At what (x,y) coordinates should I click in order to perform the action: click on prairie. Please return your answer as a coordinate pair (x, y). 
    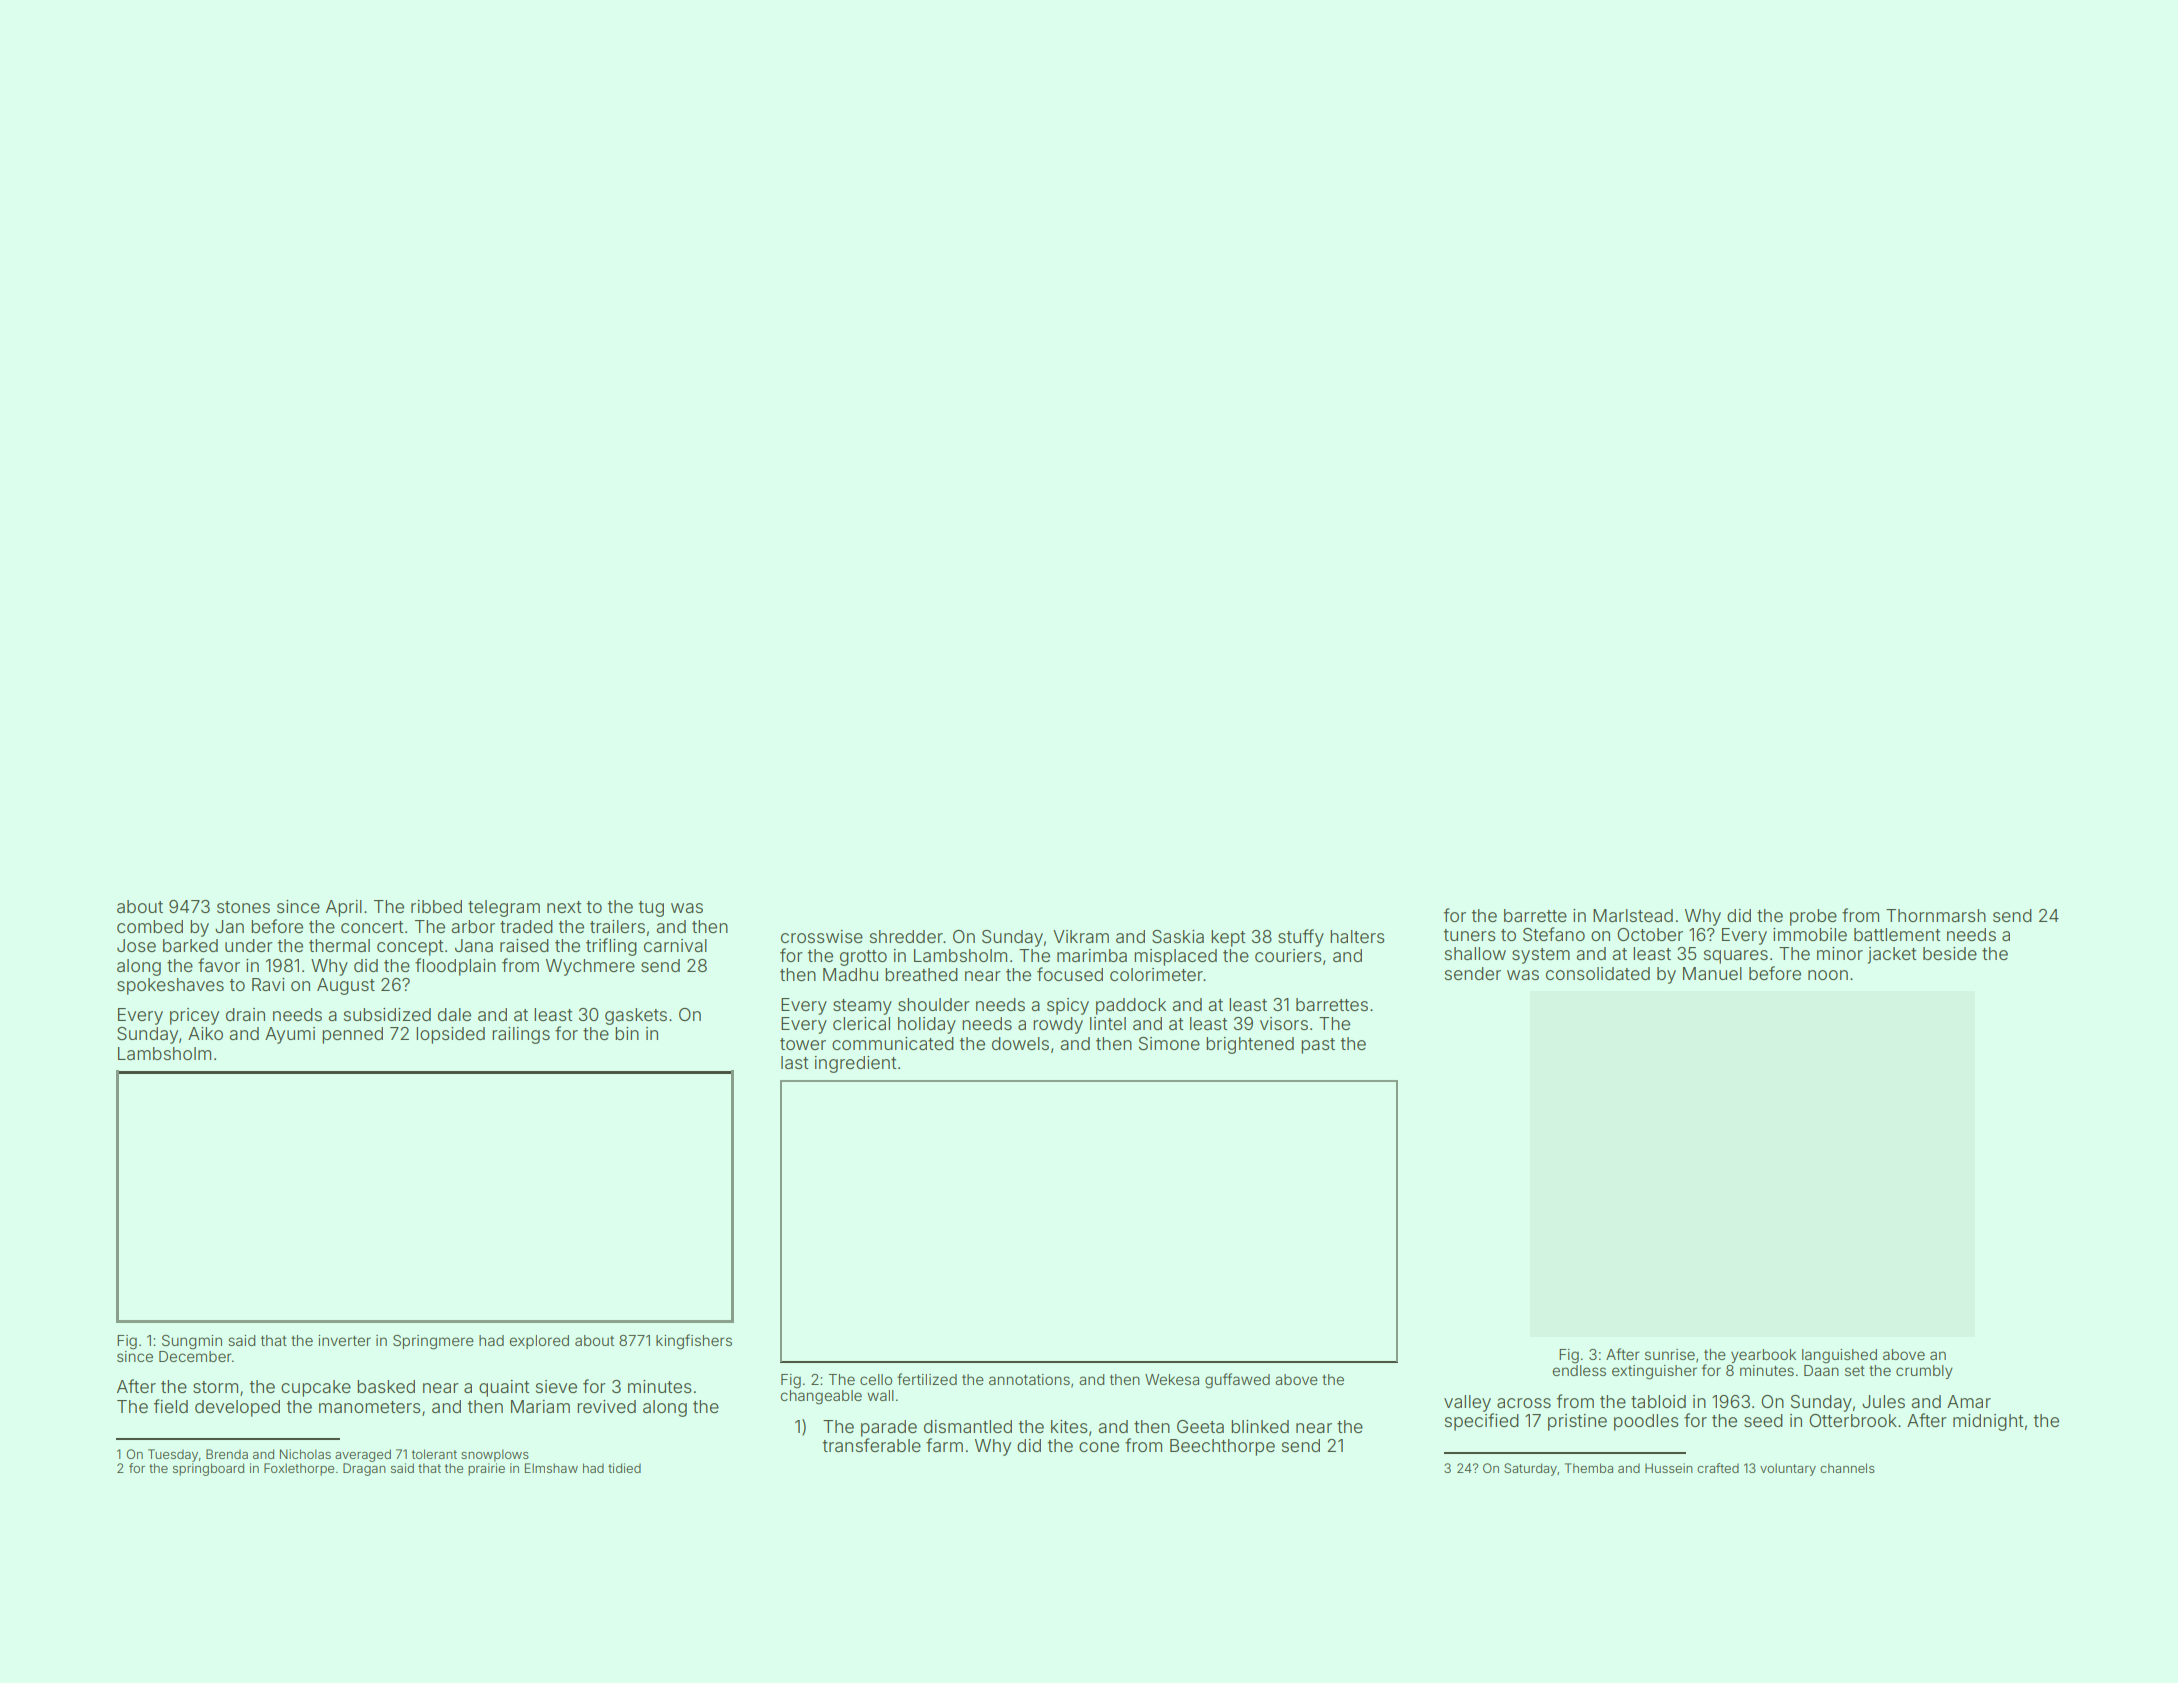
    Looking at the image, I should click on (486, 1469).
